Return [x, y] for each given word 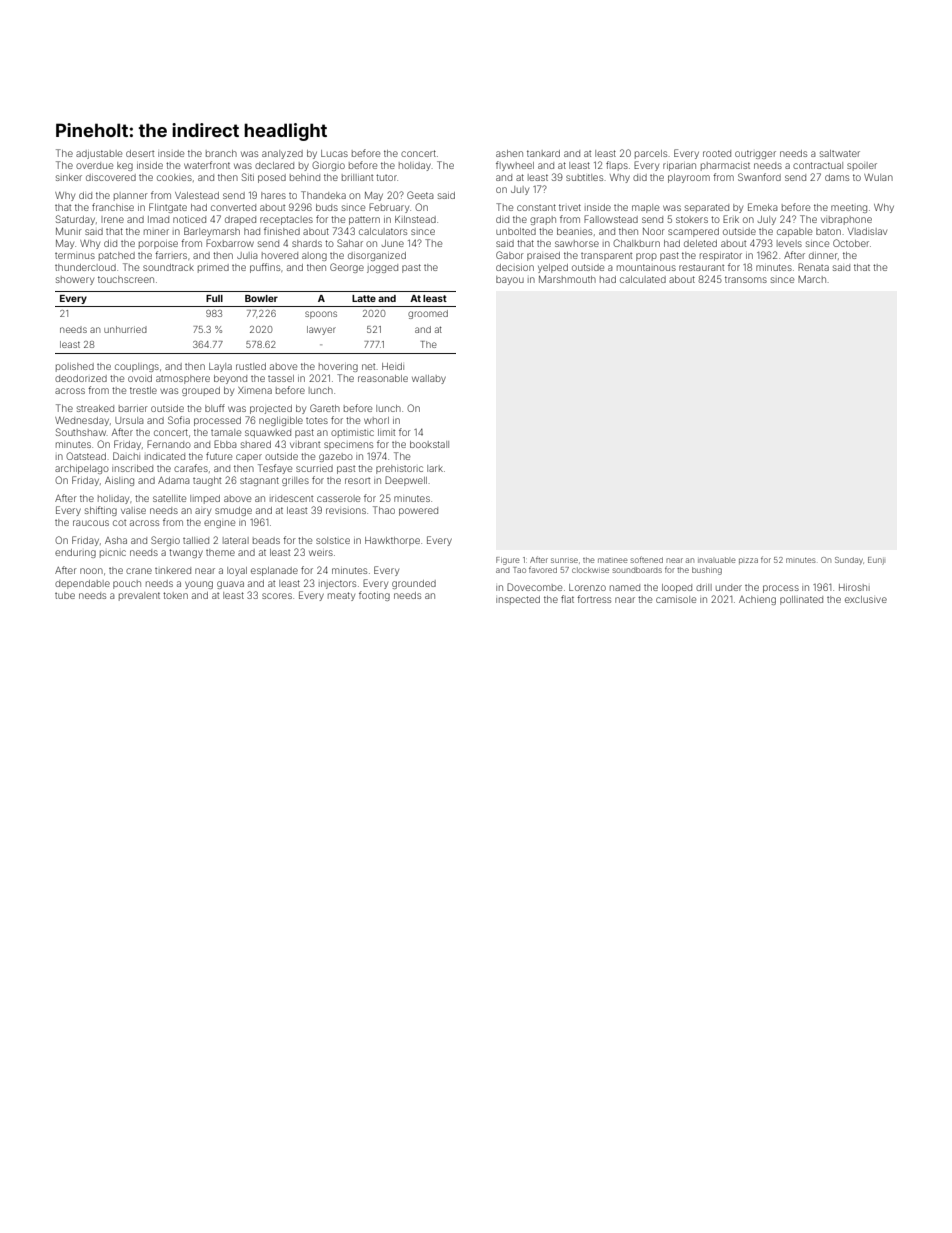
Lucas [334, 153]
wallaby [429, 379]
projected [271, 409]
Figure [508, 561]
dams [837, 177]
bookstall [429, 444]
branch [221, 153]
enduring [75, 553]
